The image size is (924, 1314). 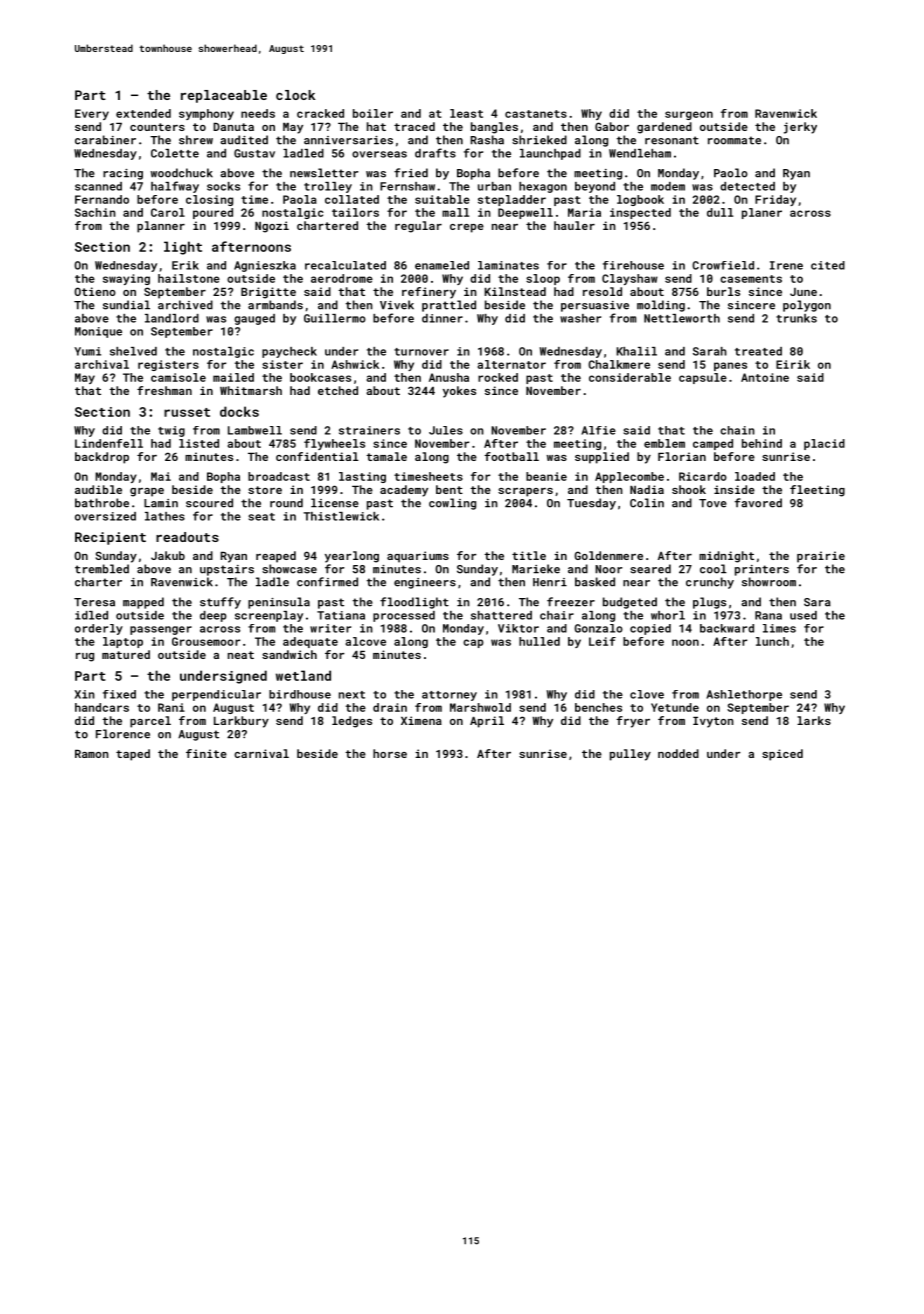 I want to click on Crowfield, so click(x=723, y=265).
